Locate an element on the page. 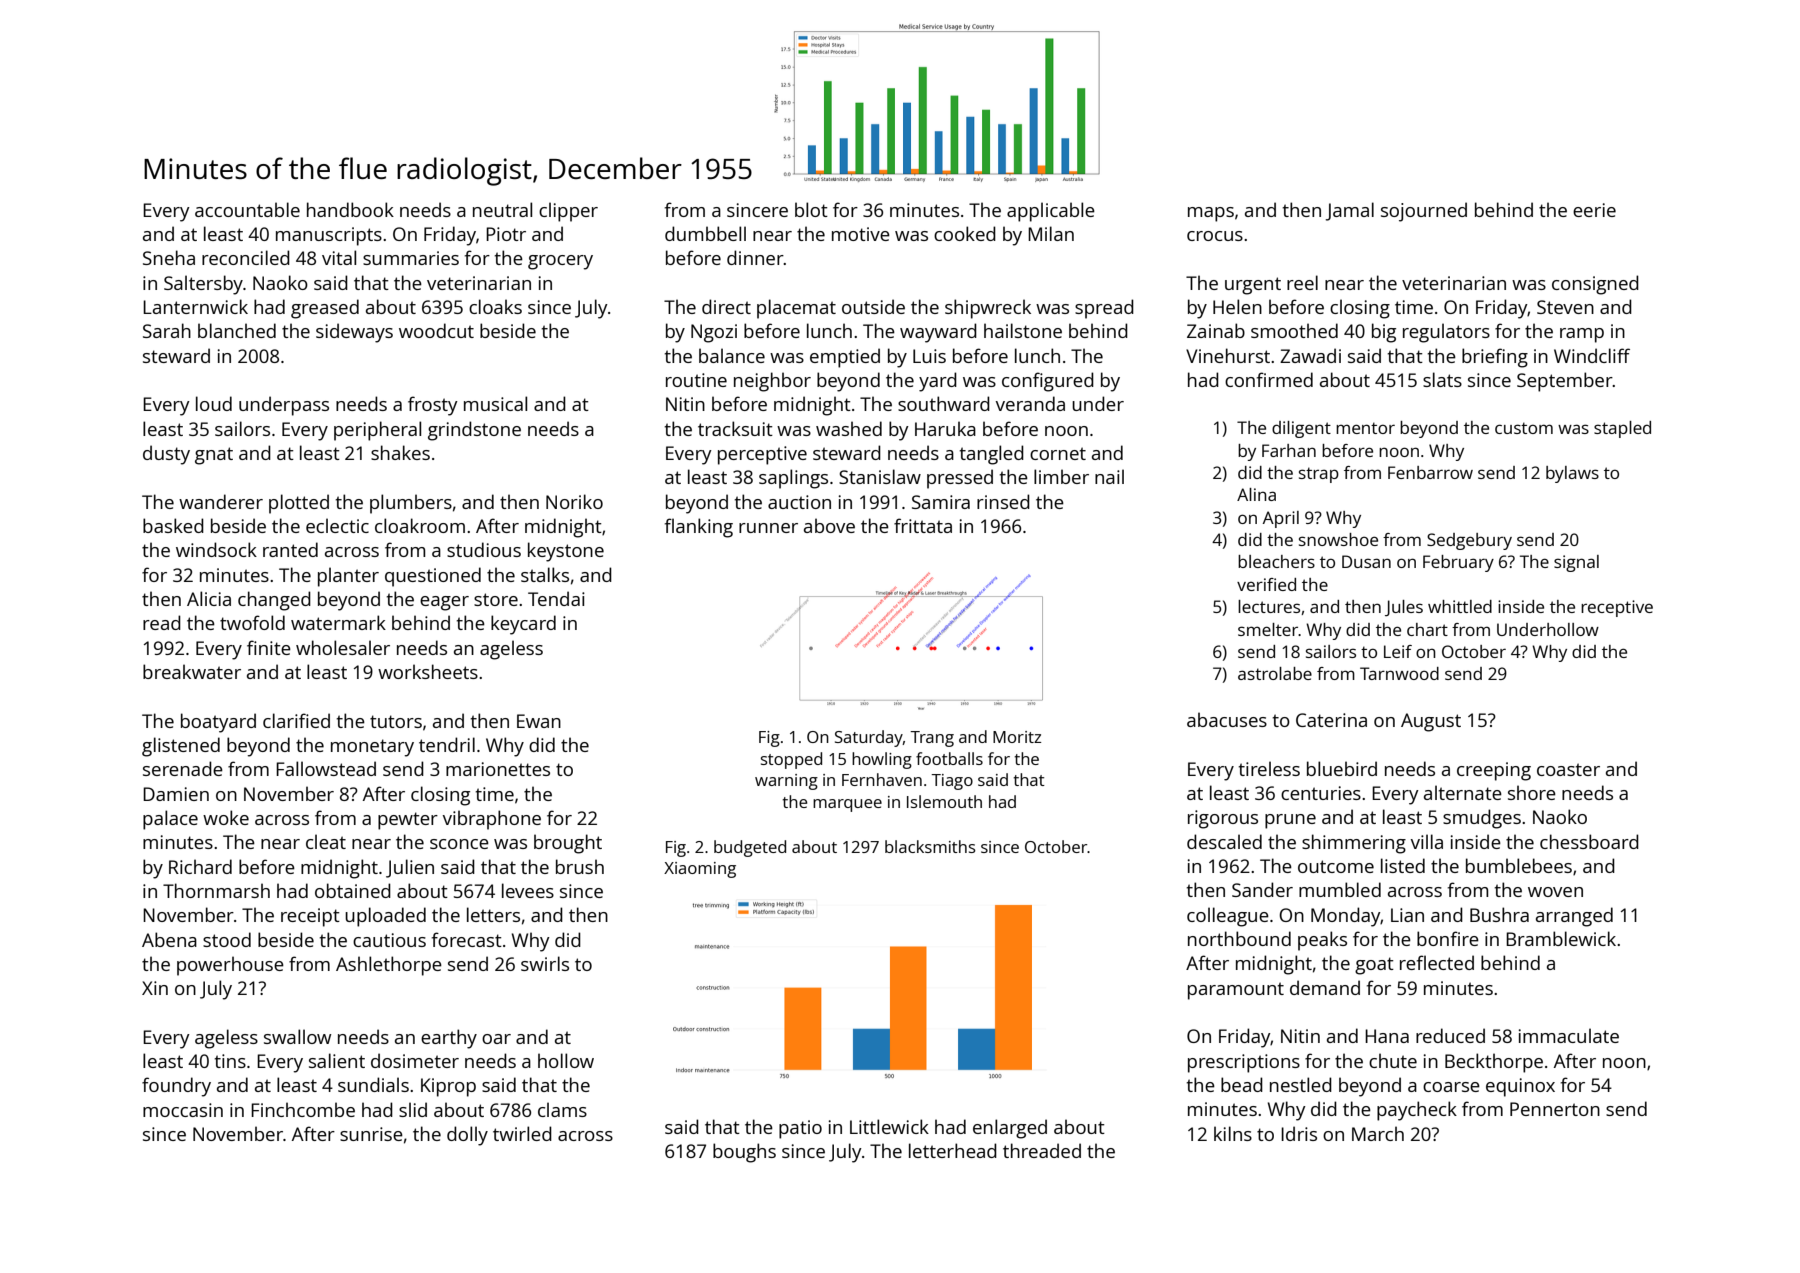  stopped is located at coordinates (791, 760).
